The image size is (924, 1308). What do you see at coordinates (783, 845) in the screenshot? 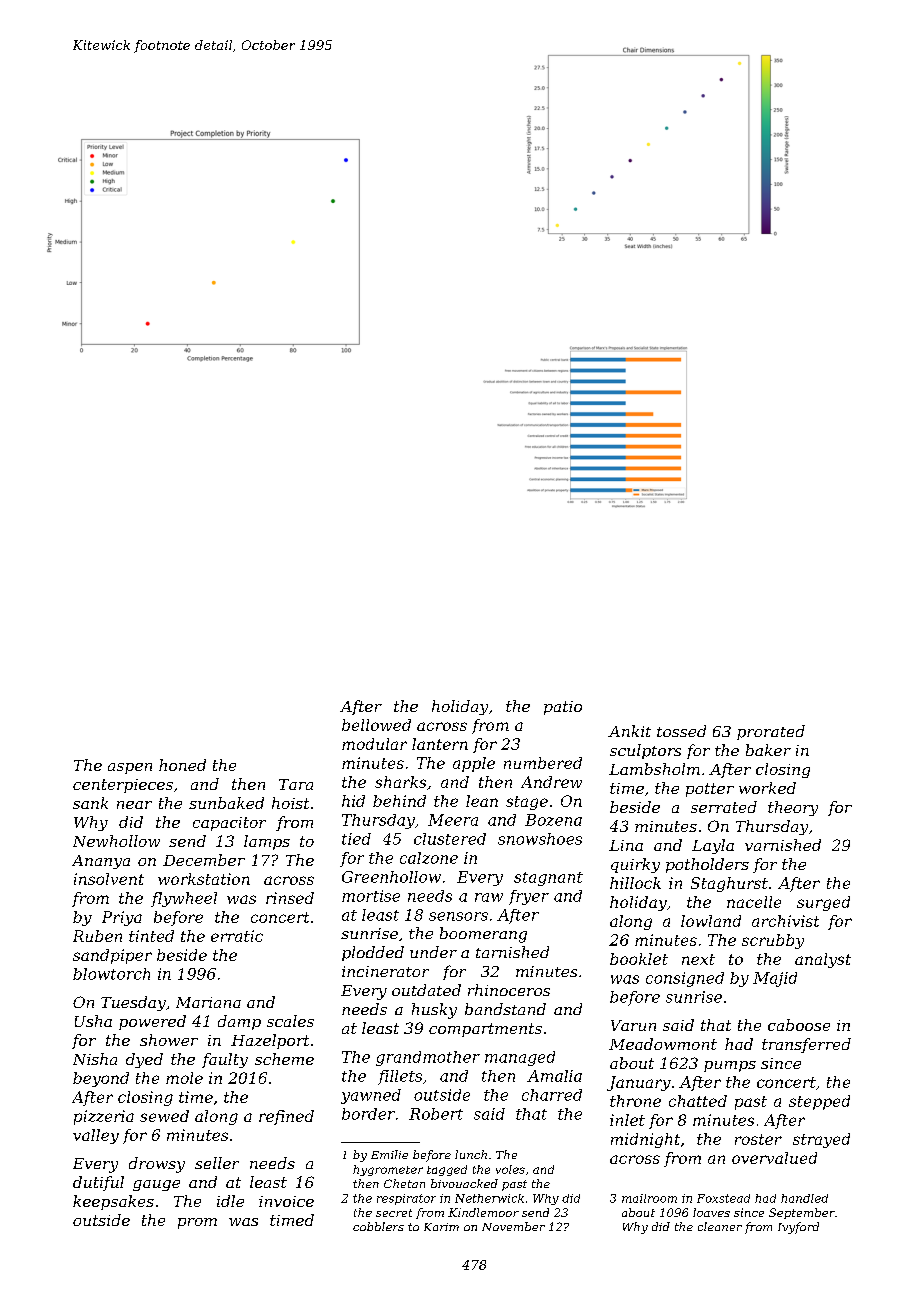
I see `varnished` at bounding box center [783, 845].
